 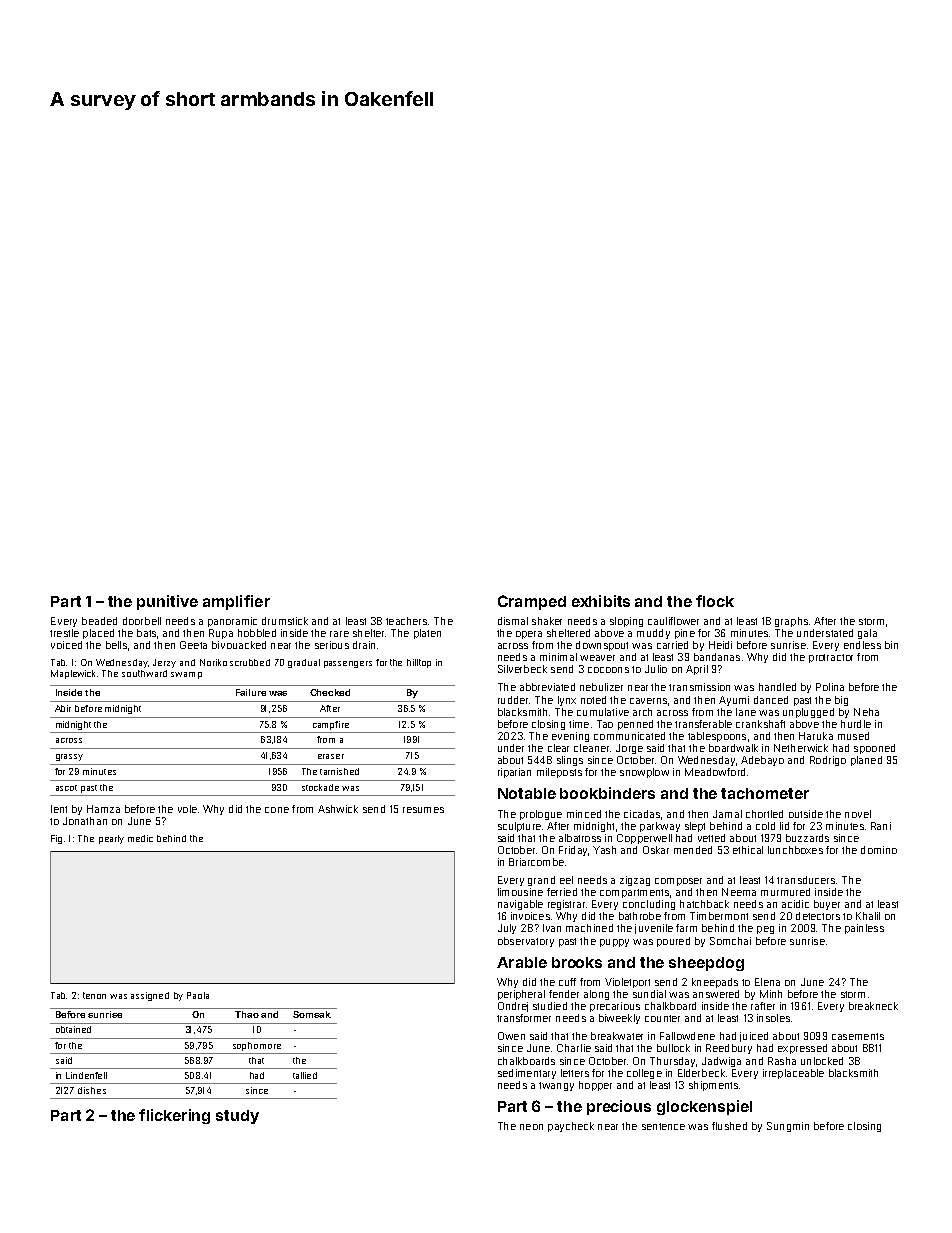 I want to click on Hamza, so click(x=103, y=809).
